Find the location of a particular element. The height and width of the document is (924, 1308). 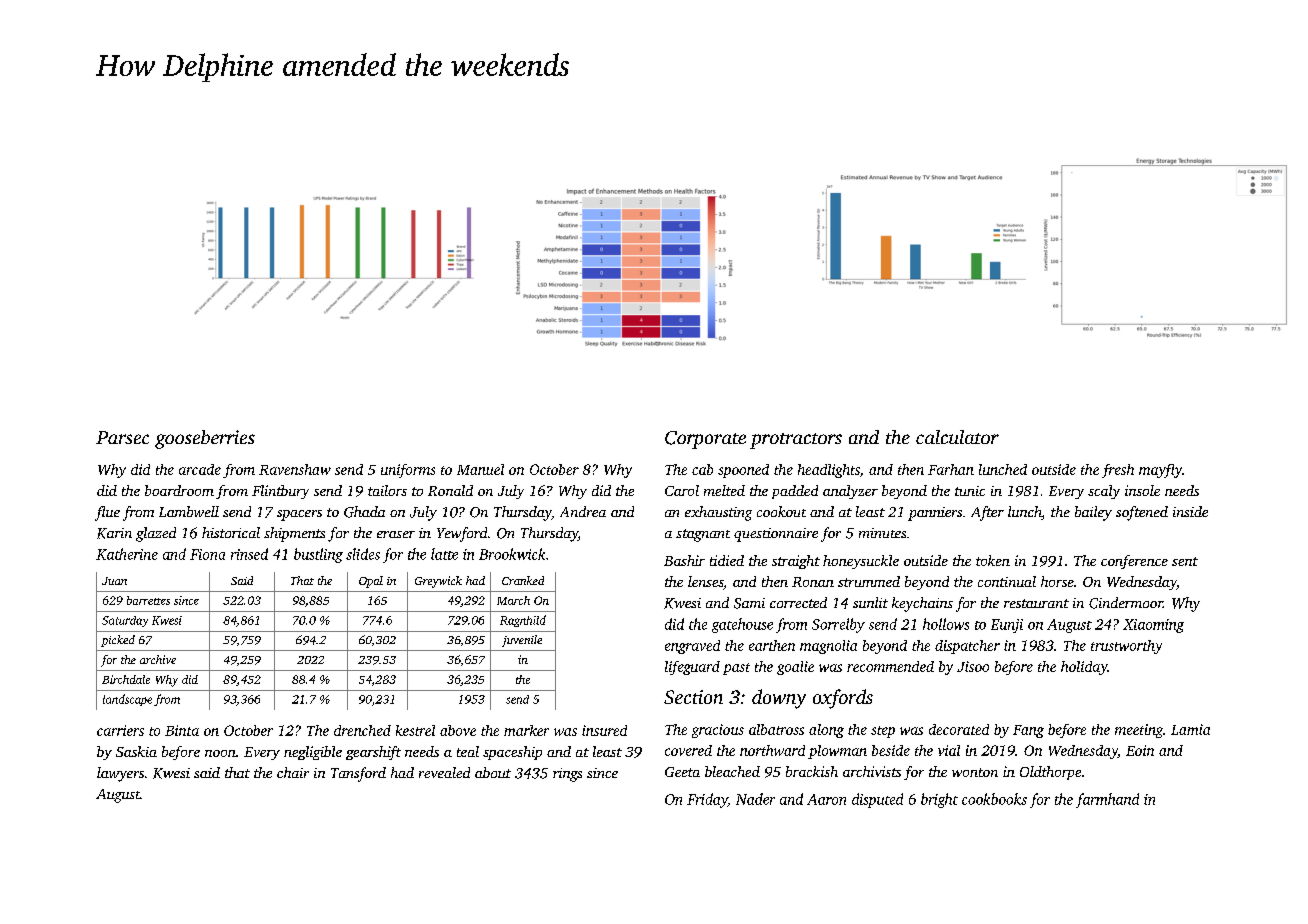

stagnant is located at coordinates (703, 535).
